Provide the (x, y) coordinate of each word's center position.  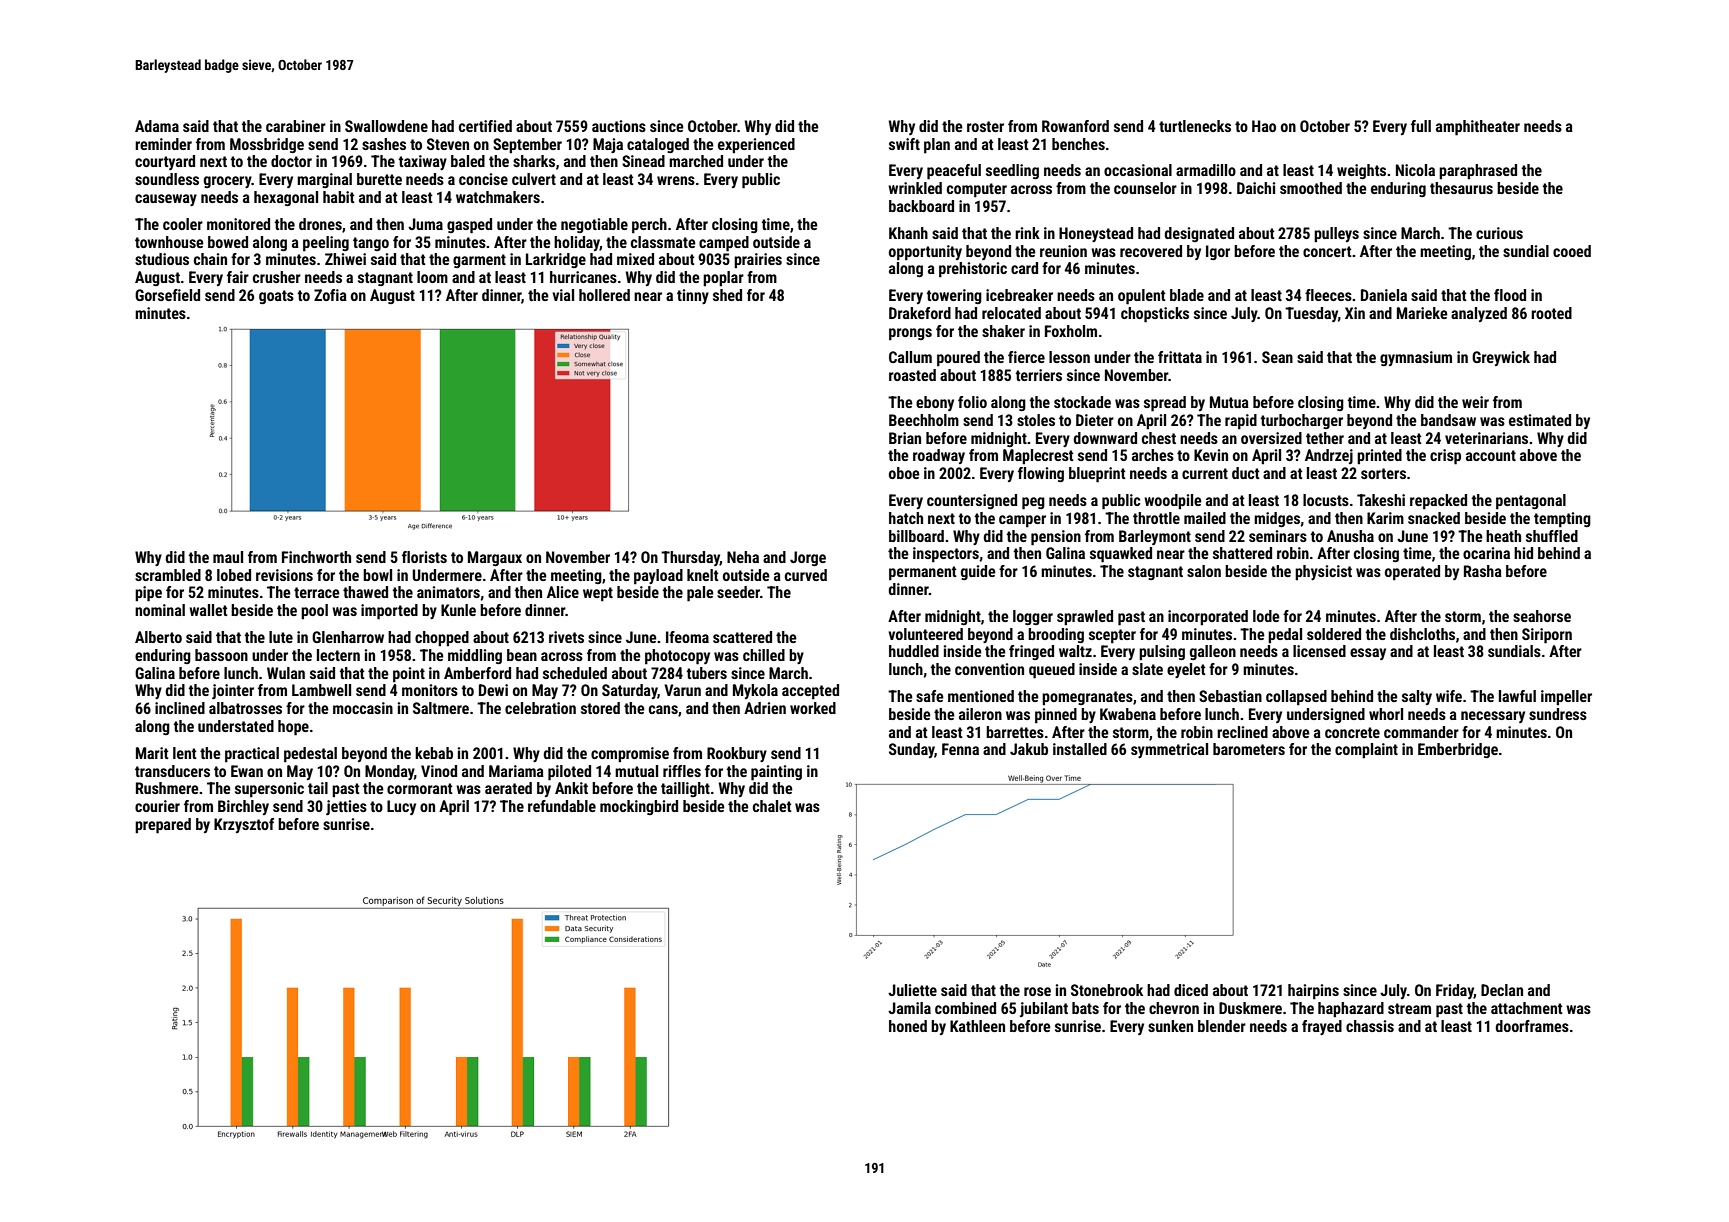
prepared (163, 826)
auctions (619, 126)
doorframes (1532, 1026)
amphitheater (1478, 128)
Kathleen (977, 1026)
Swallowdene (386, 126)
